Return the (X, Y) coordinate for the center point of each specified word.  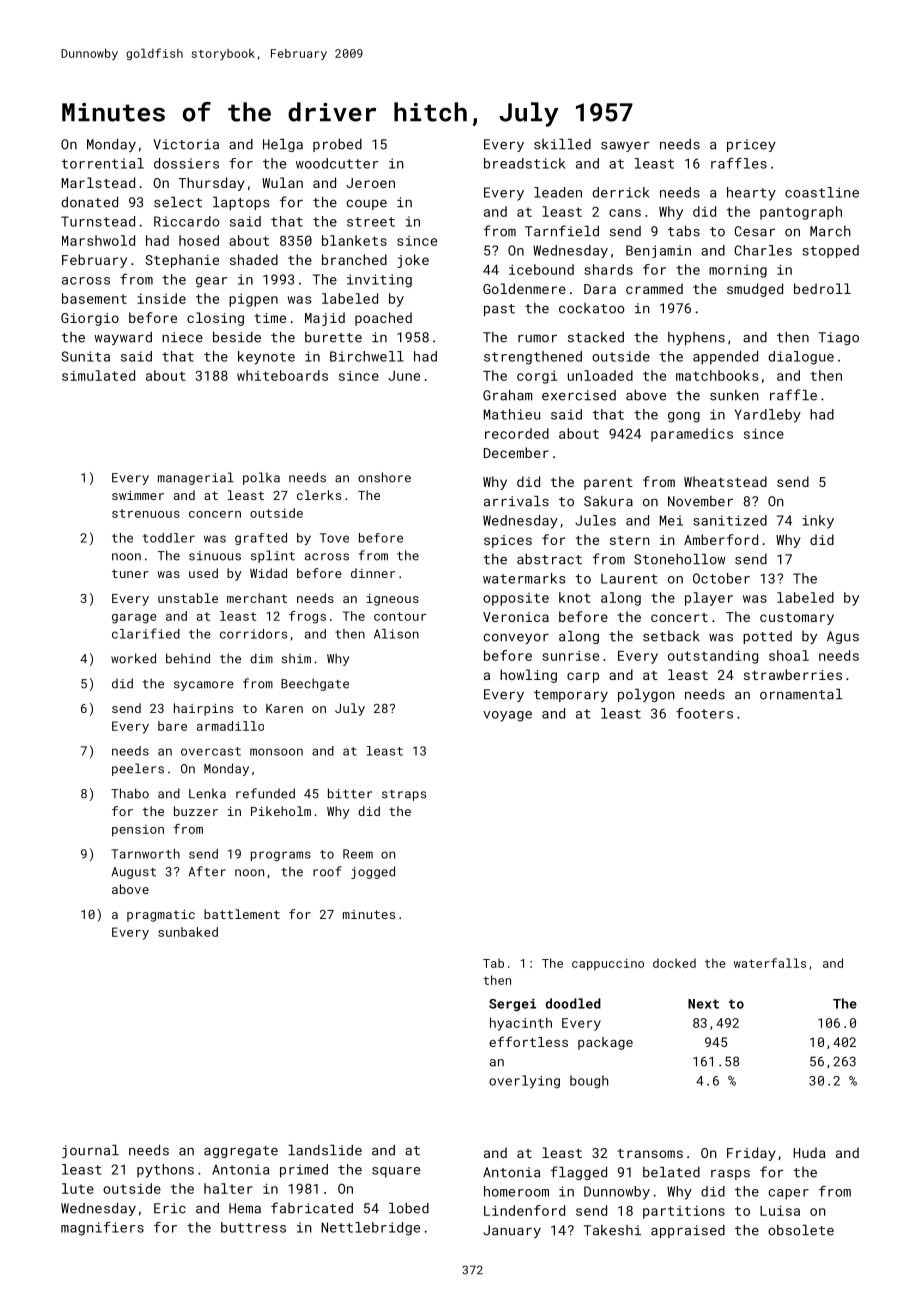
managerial (196, 478)
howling (528, 676)
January (512, 1231)
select (178, 202)
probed (337, 145)
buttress (253, 1227)
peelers (138, 769)
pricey (751, 145)
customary (797, 619)
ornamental (801, 694)
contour (400, 616)
